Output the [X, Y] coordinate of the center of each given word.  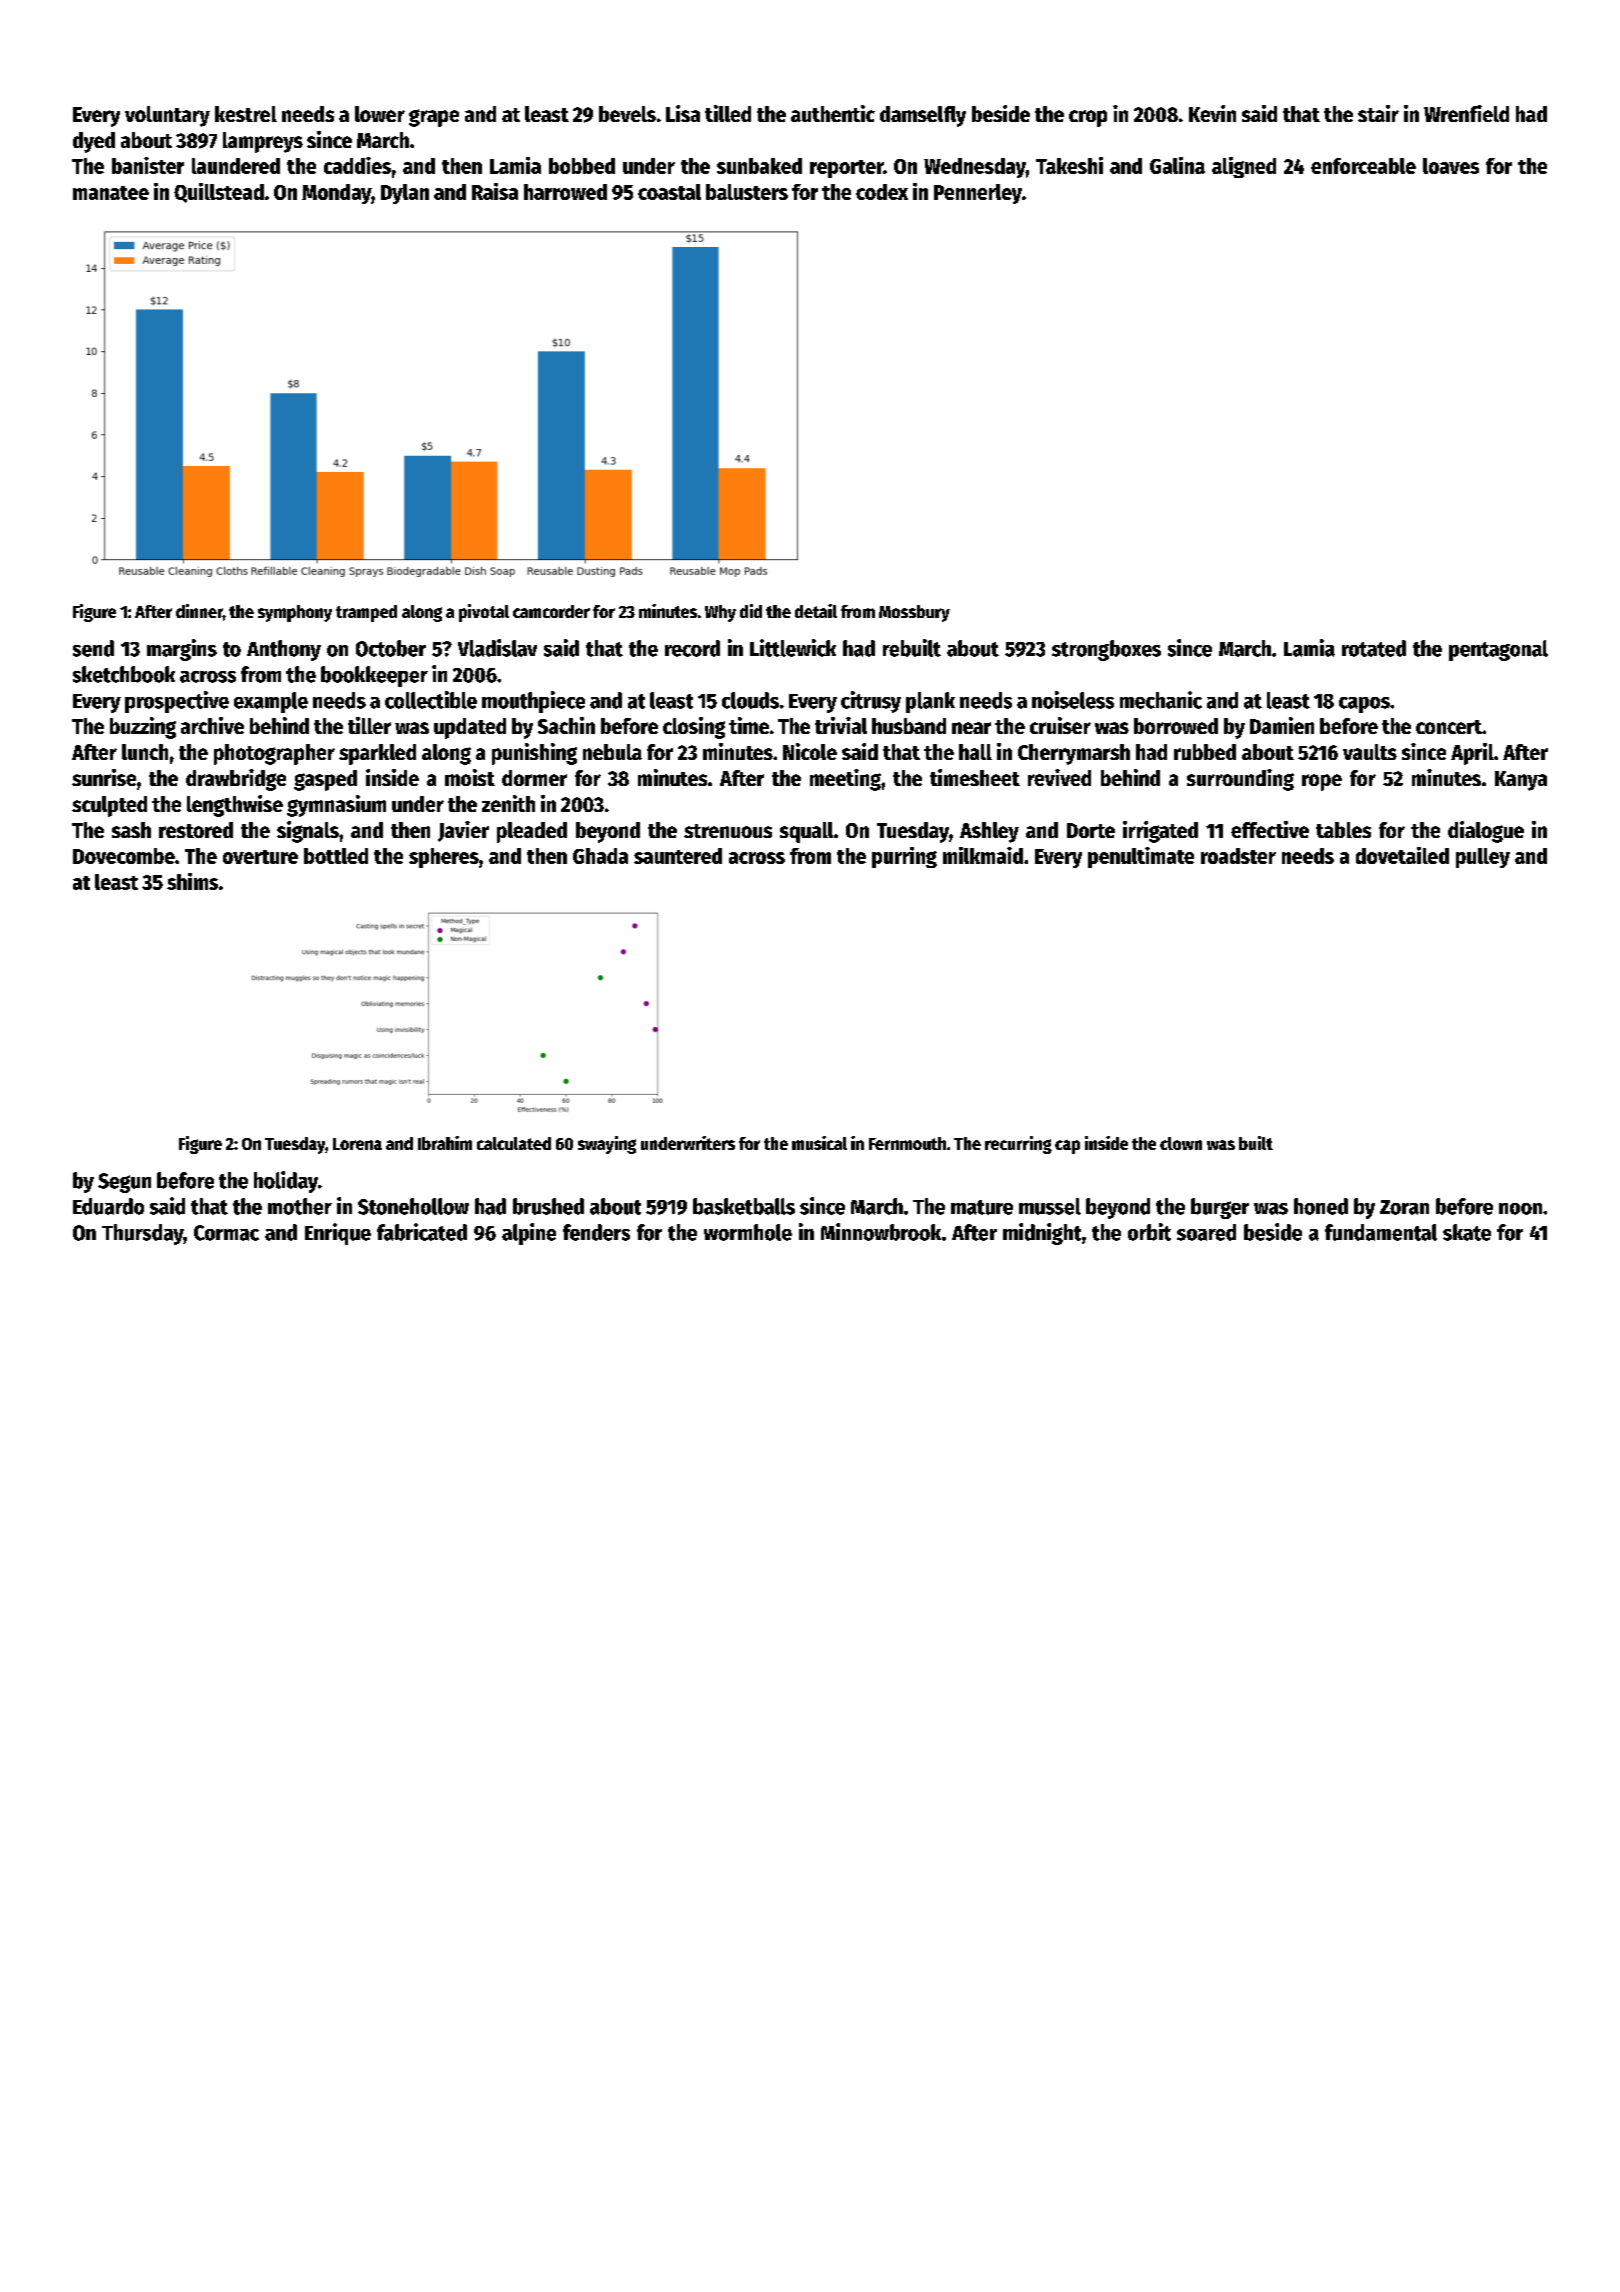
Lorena [357, 1144]
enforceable [1363, 166]
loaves [1451, 166]
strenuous [728, 831]
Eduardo [108, 1206]
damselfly [923, 116]
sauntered [678, 856]
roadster [1238, 856]
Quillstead [219, 193]
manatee [111, 193]
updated [470, 728]
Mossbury [914, 613]
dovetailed [1402, 855]
